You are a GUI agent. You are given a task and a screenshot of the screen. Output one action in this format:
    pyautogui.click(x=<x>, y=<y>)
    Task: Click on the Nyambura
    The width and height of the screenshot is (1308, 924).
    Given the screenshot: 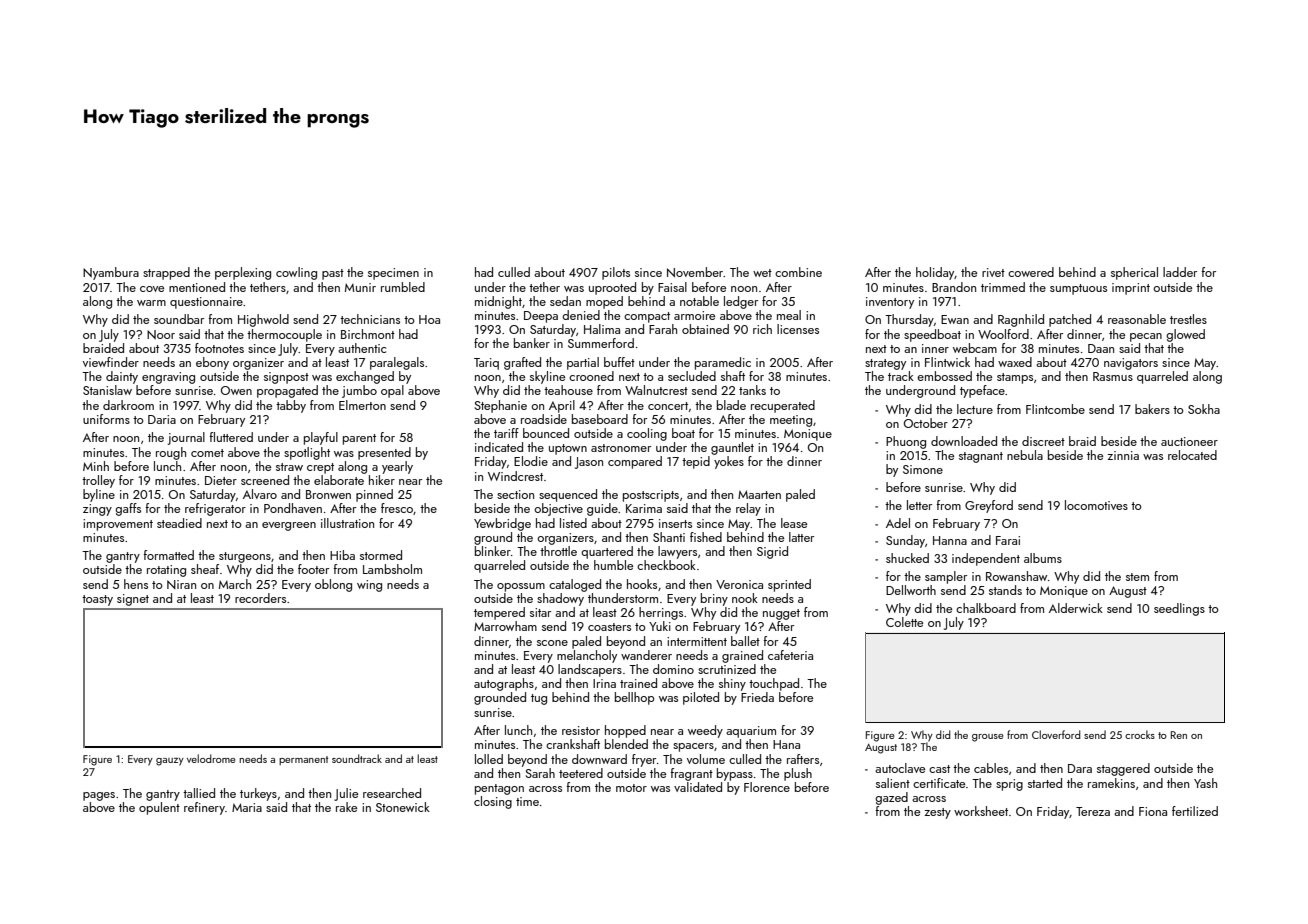 What is the action you would take?
    pyautogui.click(x=111, y=273)
